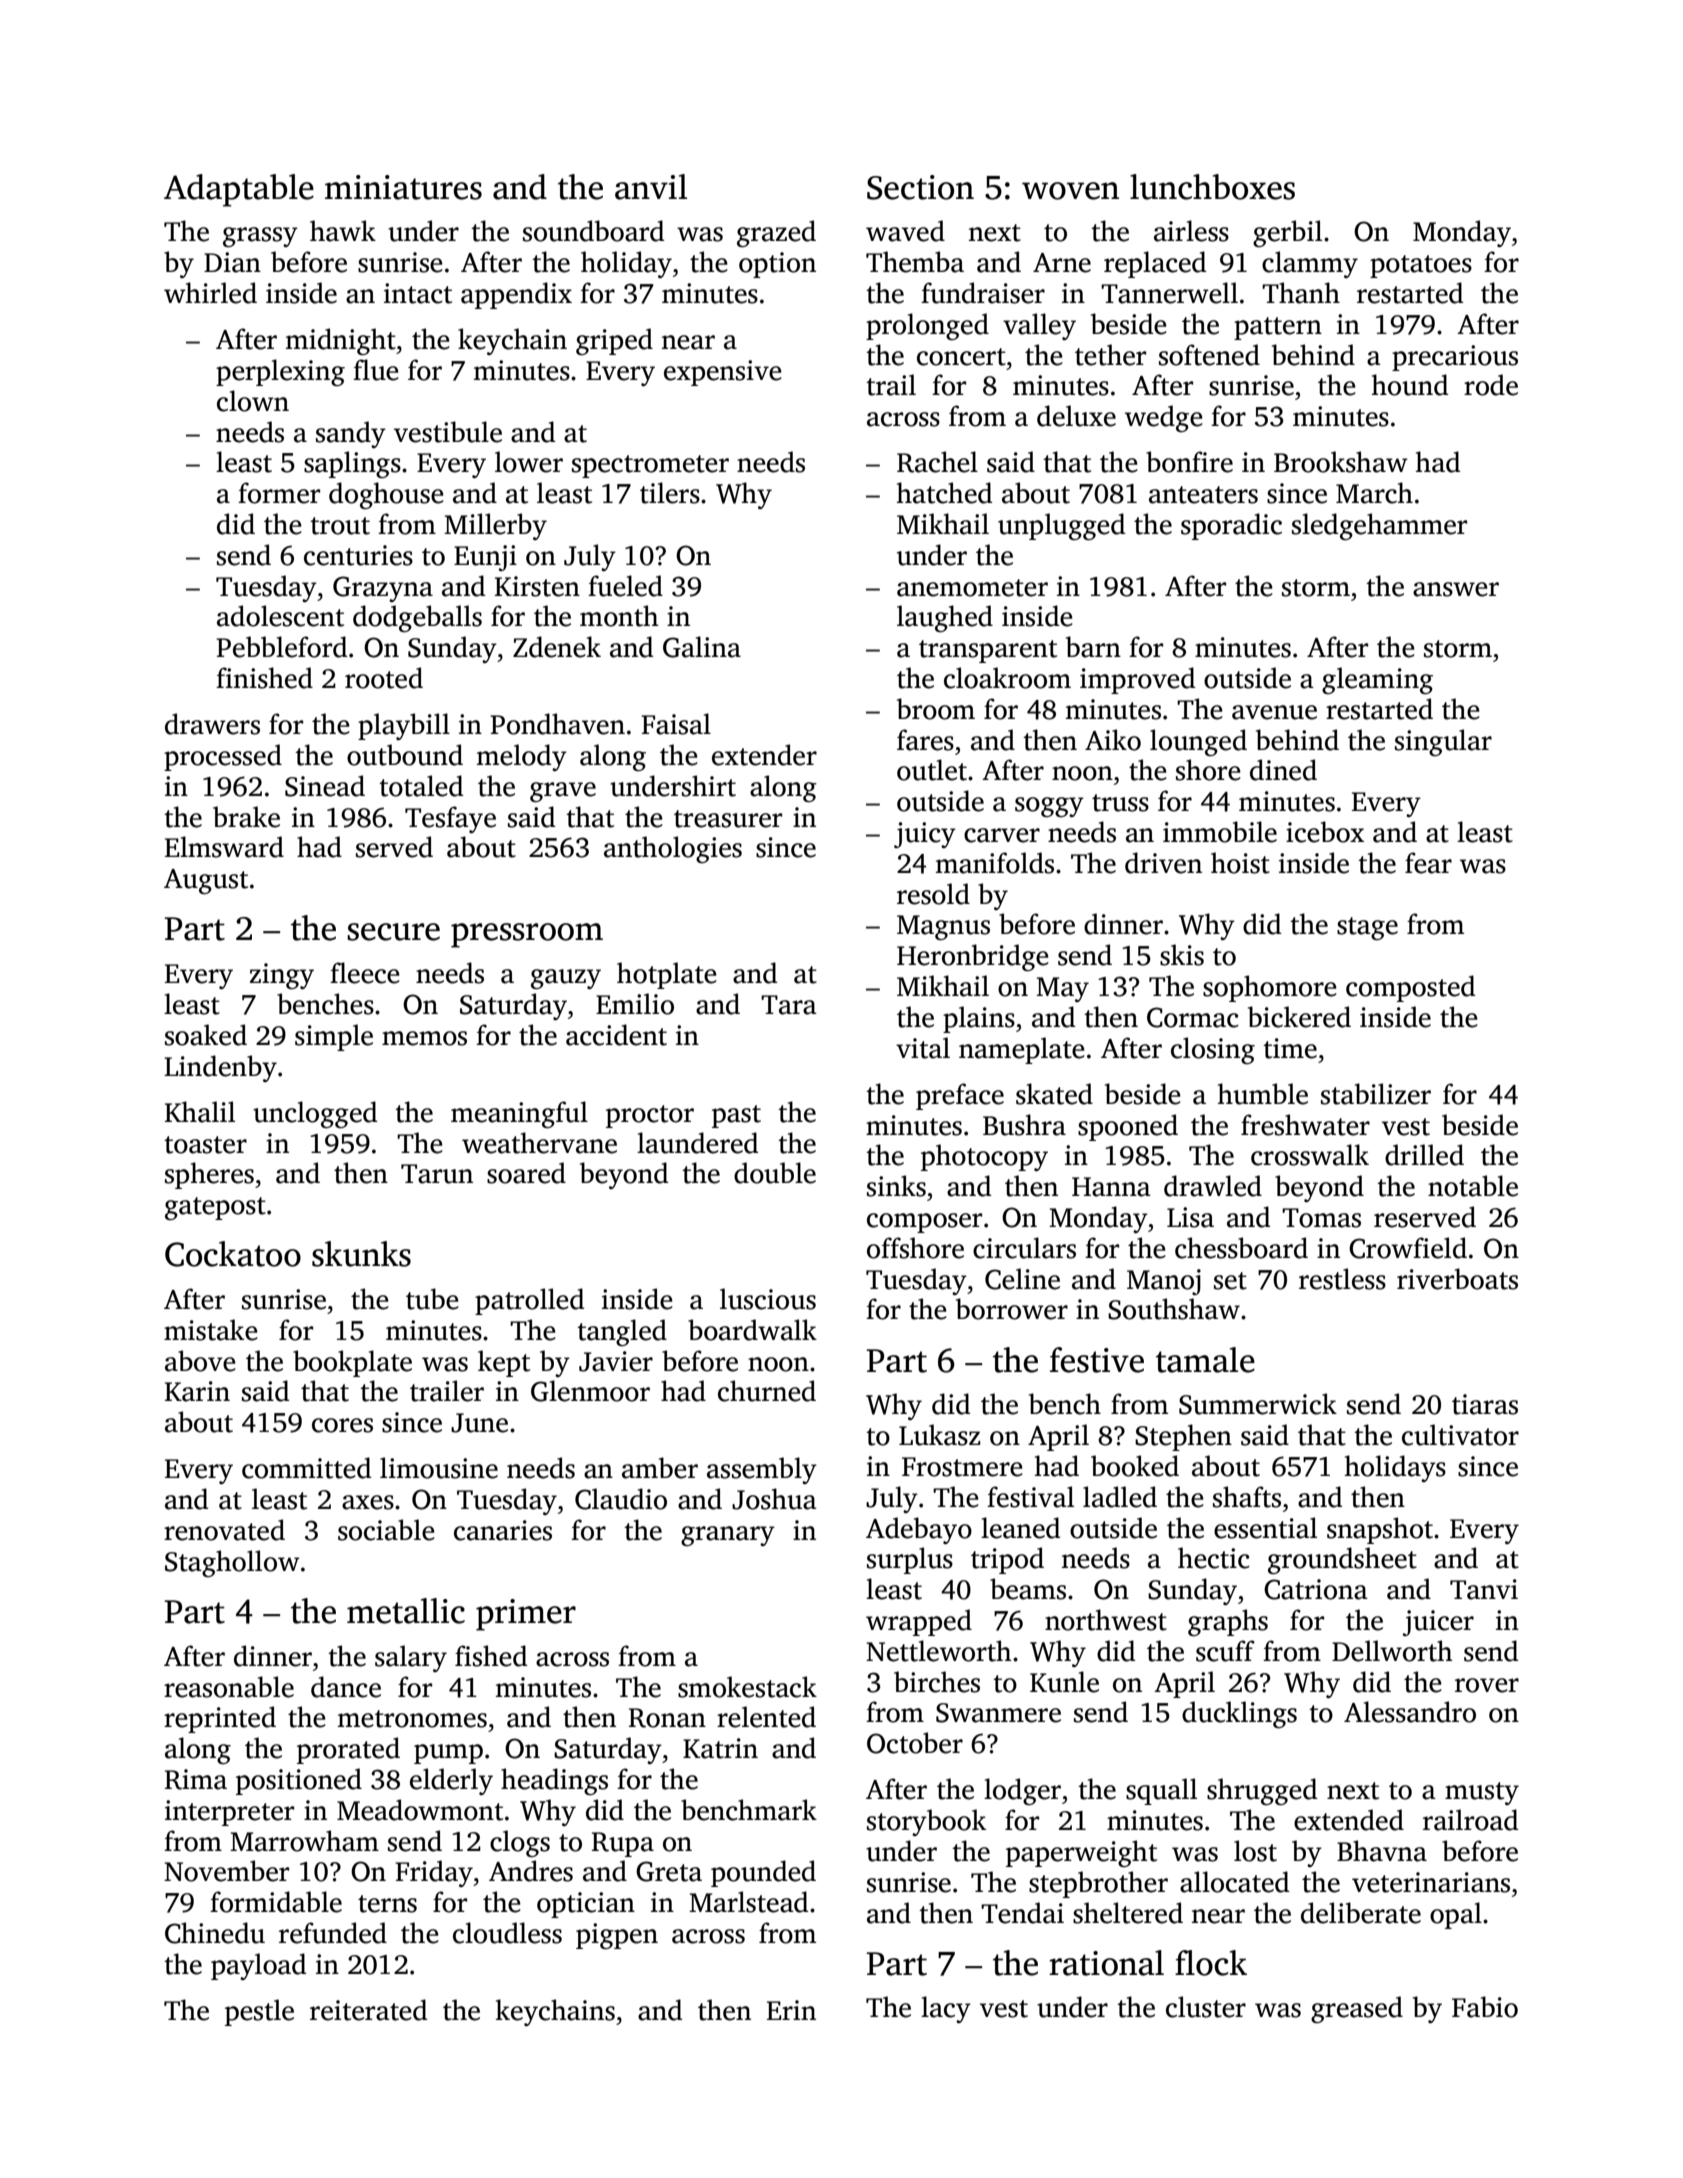 This document has width=1683, height=2178. What do you see at coordinates (667, 1718) in the document?
I see `Ronan` at bounding box center [667, 1718].
